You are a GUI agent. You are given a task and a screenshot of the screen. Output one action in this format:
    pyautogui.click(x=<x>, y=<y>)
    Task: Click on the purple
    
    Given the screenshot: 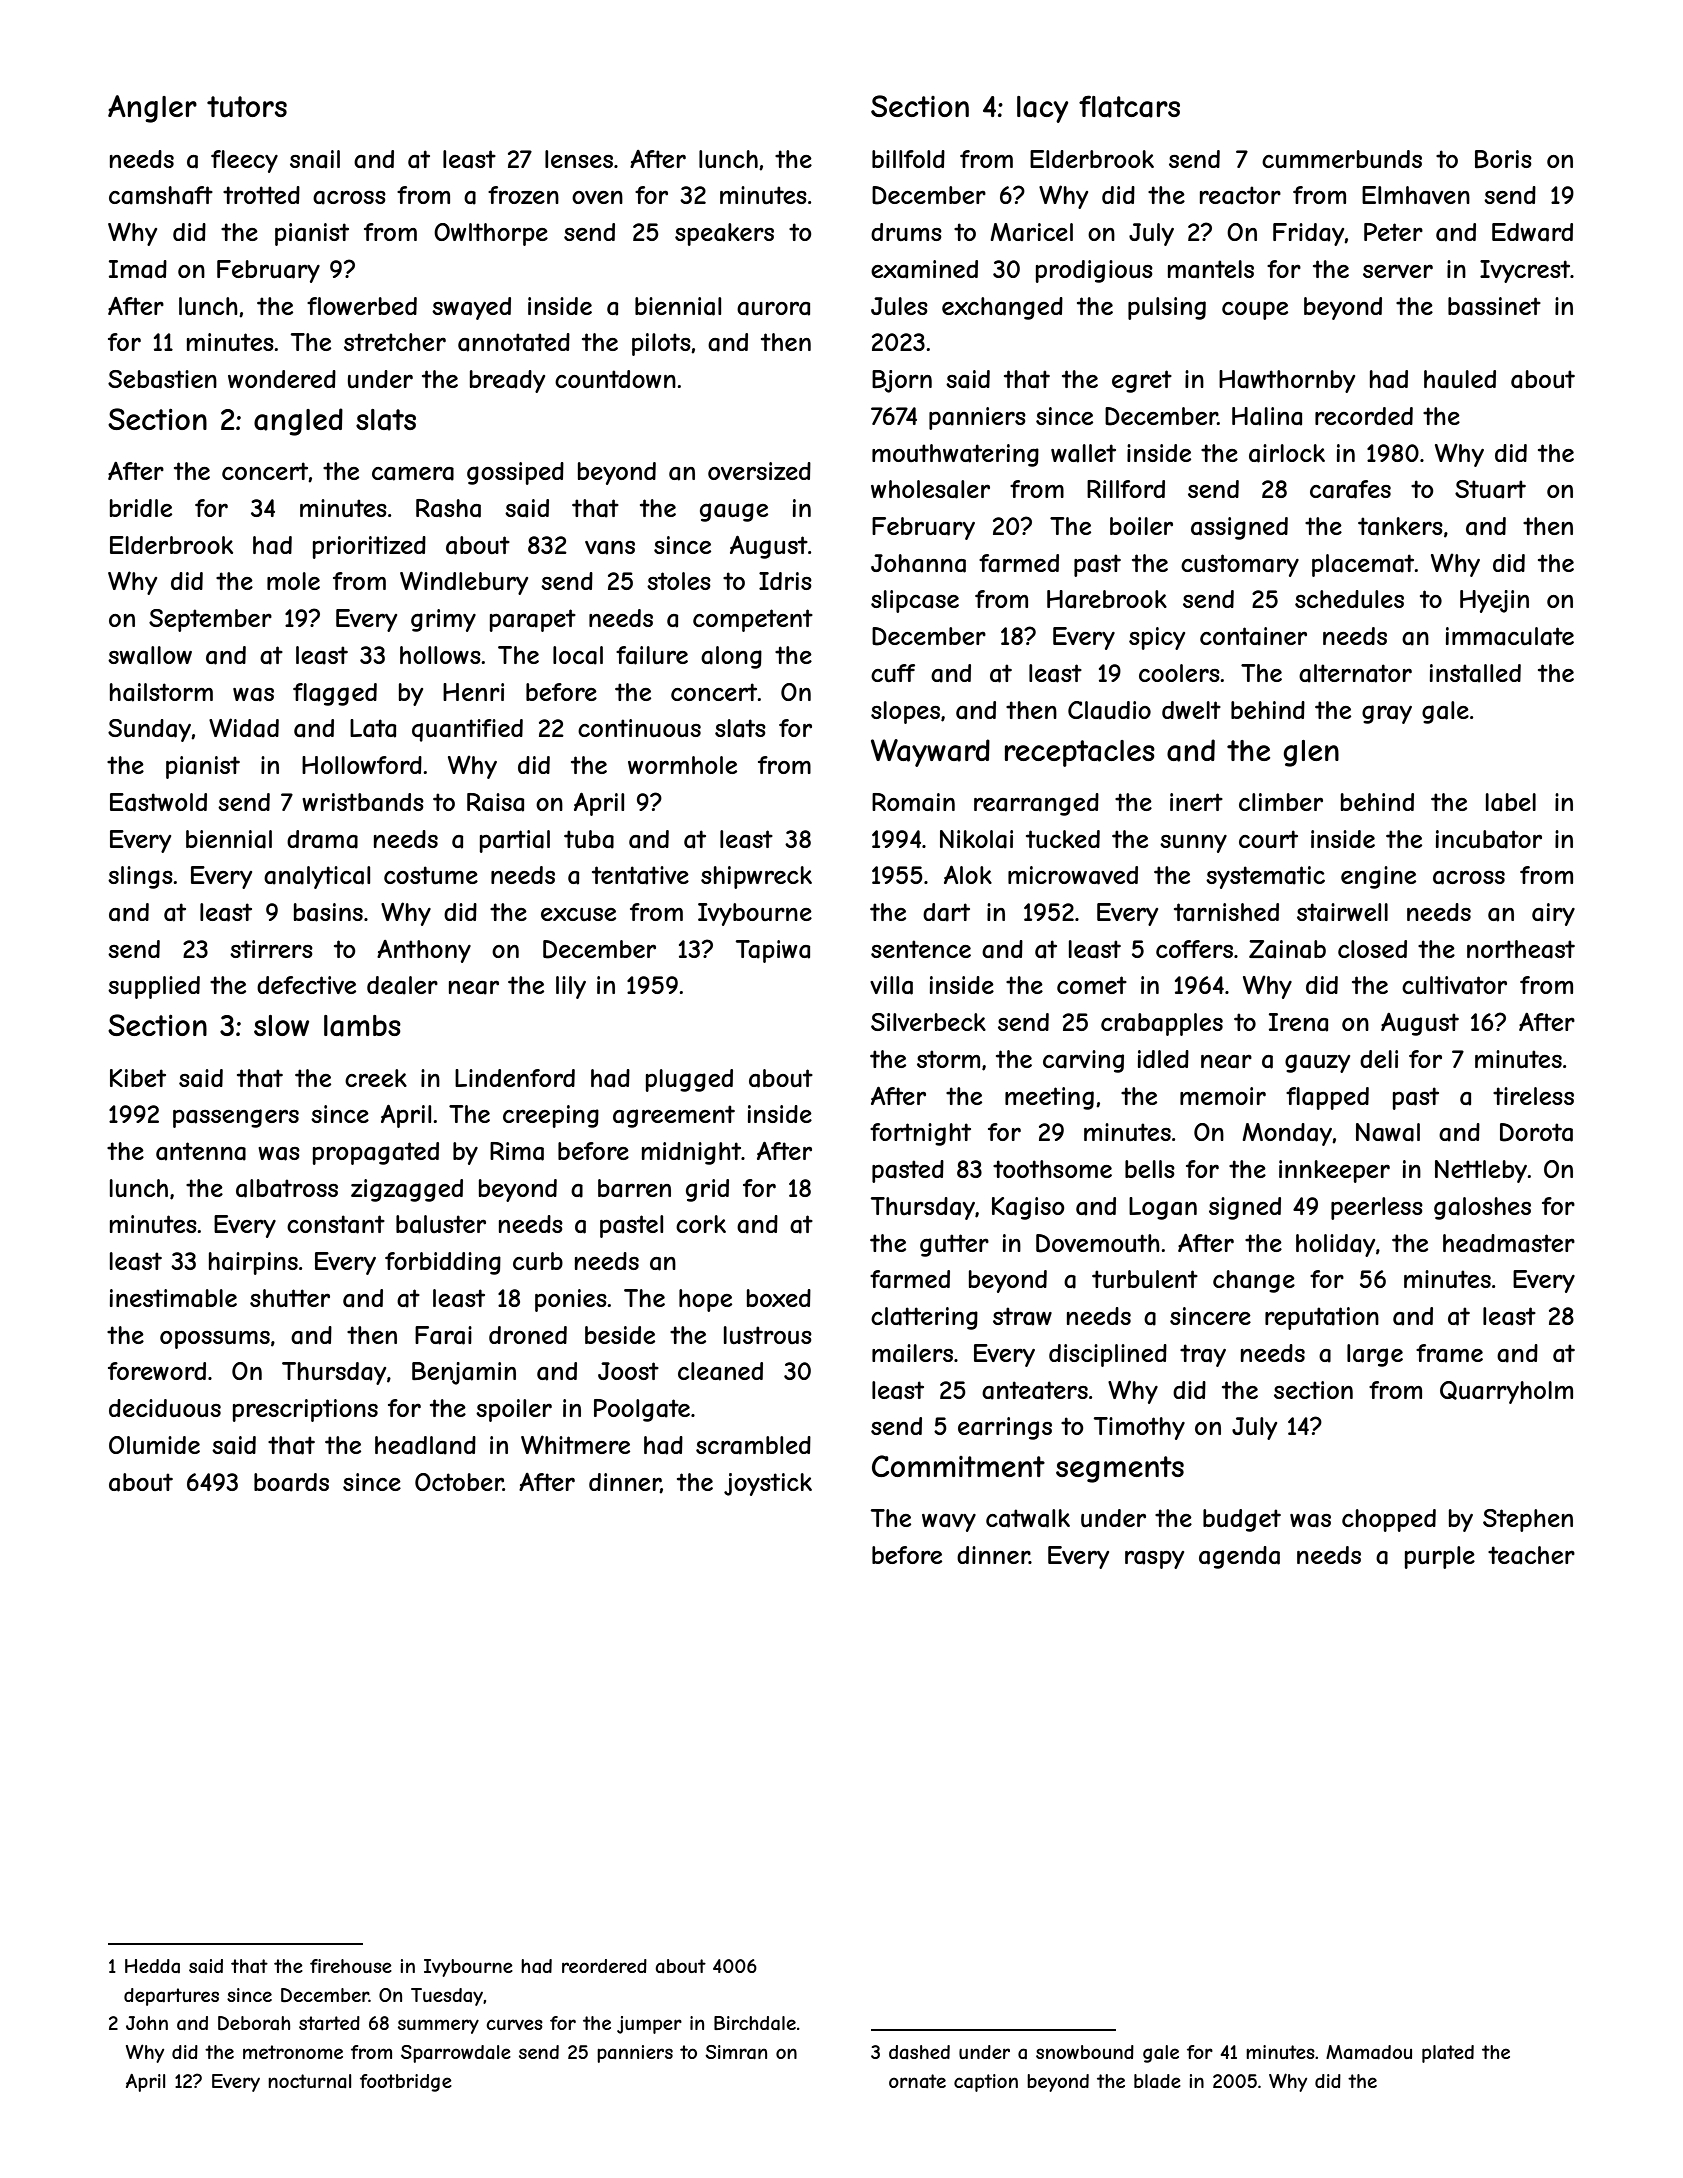 What is the action you would take?
    pyautogui.click(x=1440, y=1557)
